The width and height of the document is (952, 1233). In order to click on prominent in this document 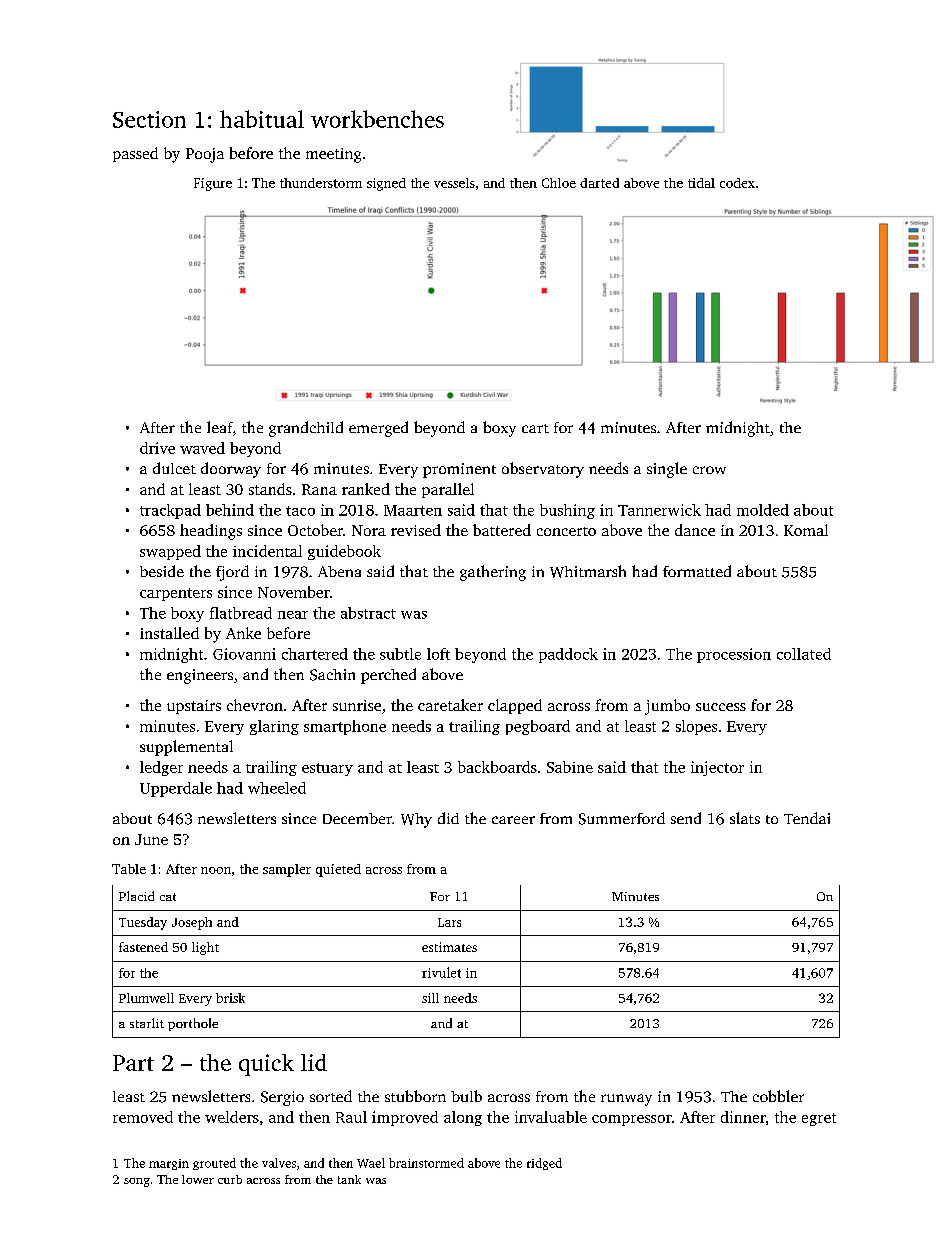, I will do `click(459, 470)`.
